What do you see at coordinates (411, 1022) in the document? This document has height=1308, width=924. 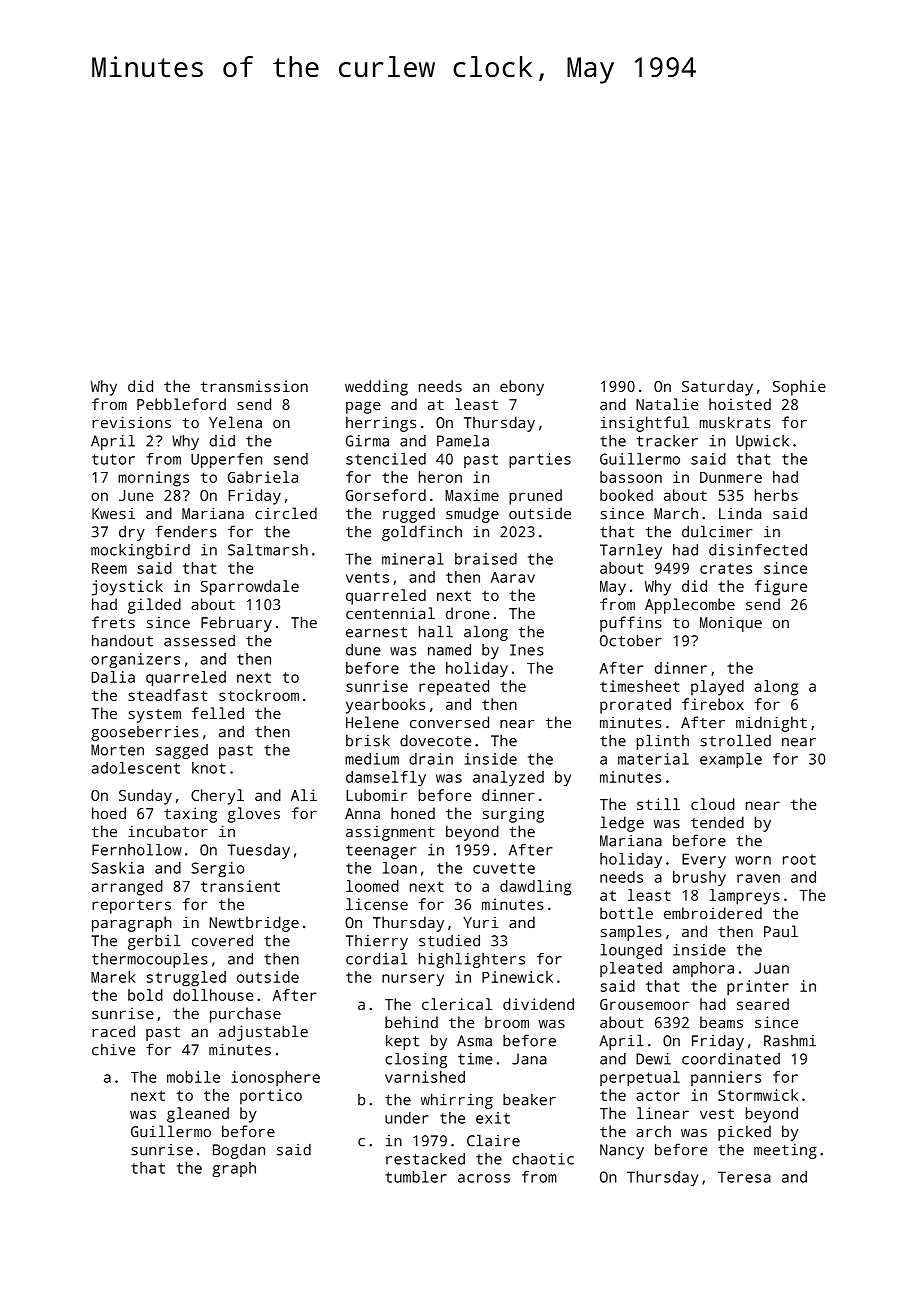 I see `behind` at bounding box center [411, 1022].
